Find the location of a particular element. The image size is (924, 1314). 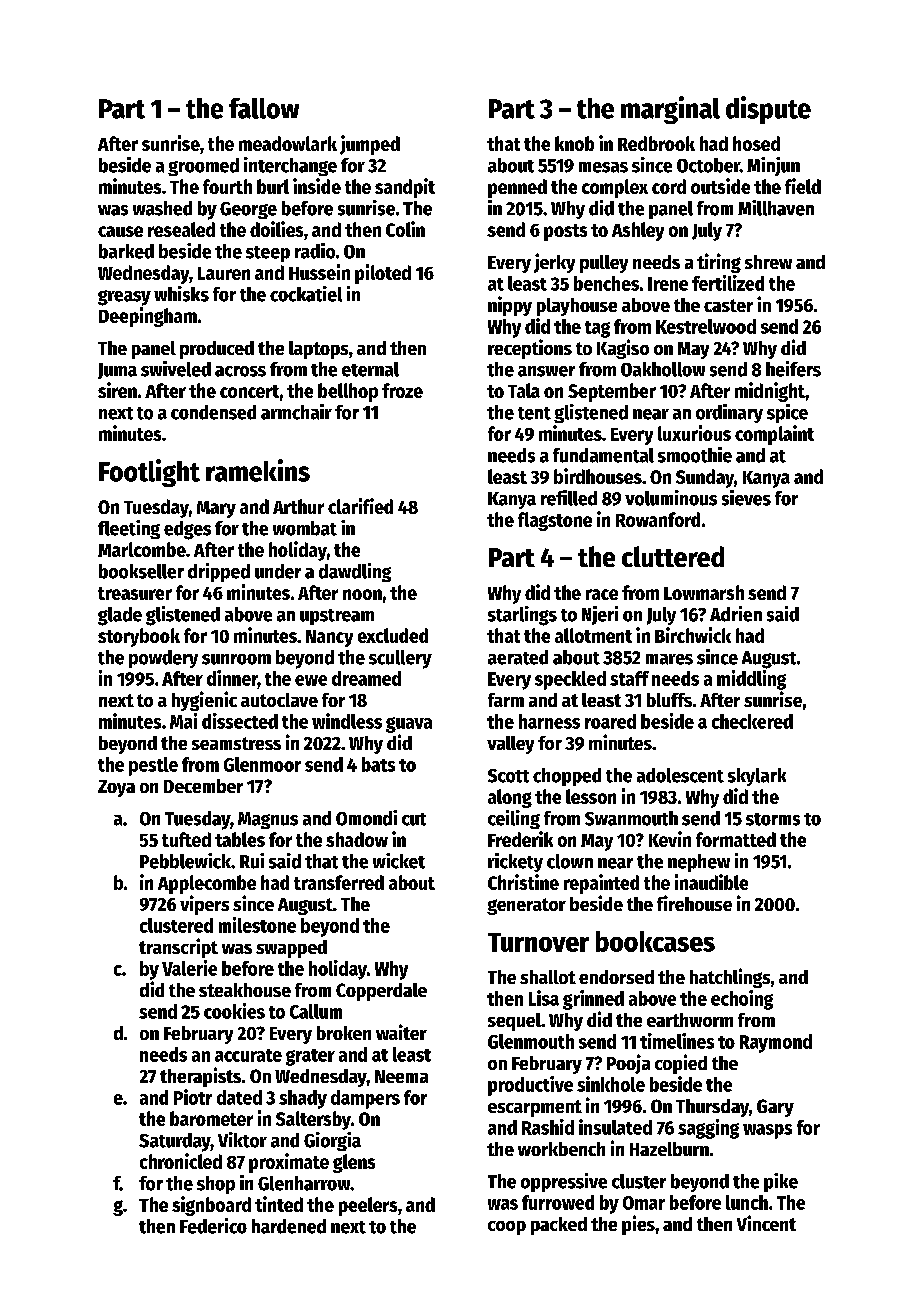

dawdling is located at coordinates (355, 572).
